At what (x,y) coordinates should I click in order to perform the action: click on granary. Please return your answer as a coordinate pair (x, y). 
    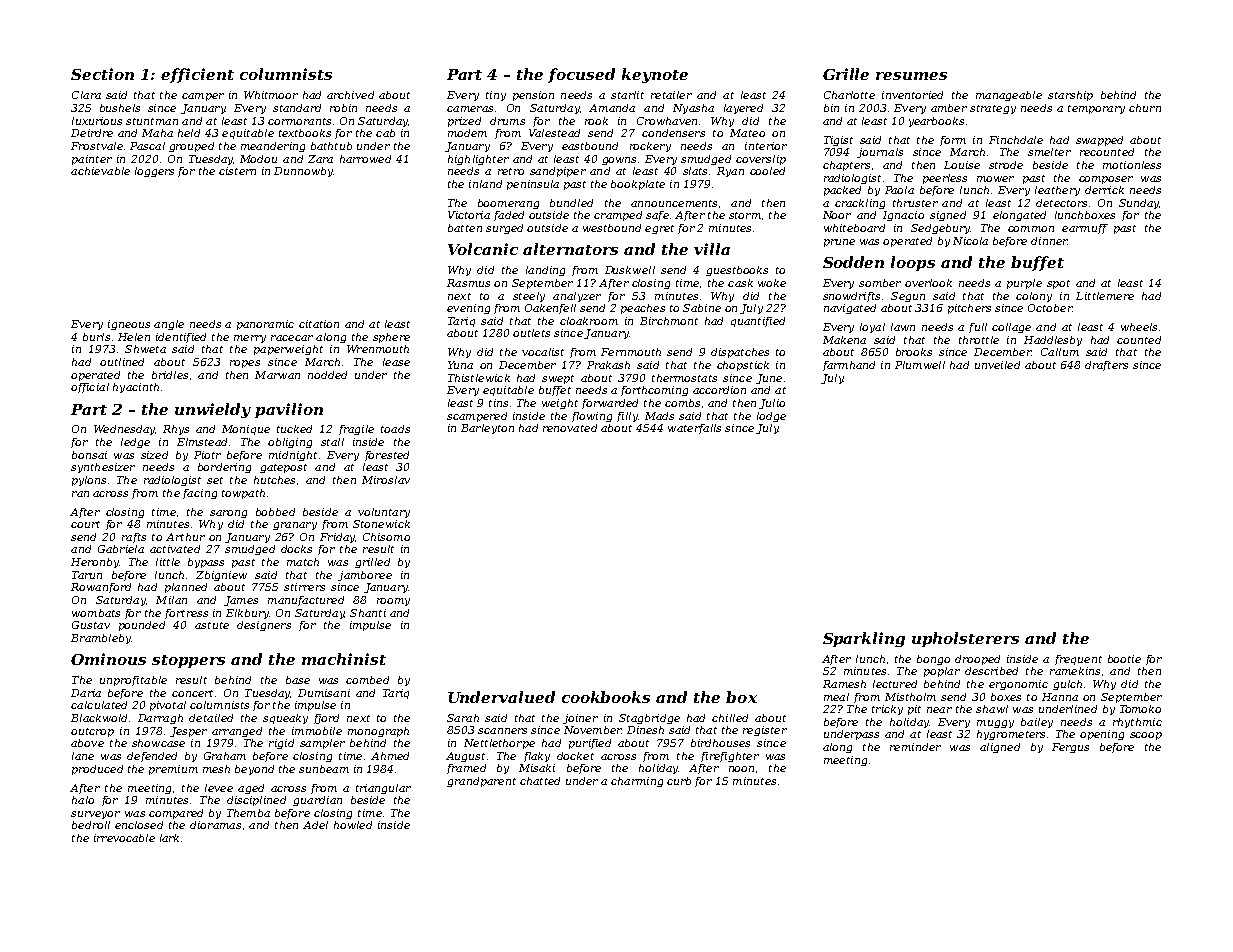
    Looking at the image, I should click on (295, 526).
